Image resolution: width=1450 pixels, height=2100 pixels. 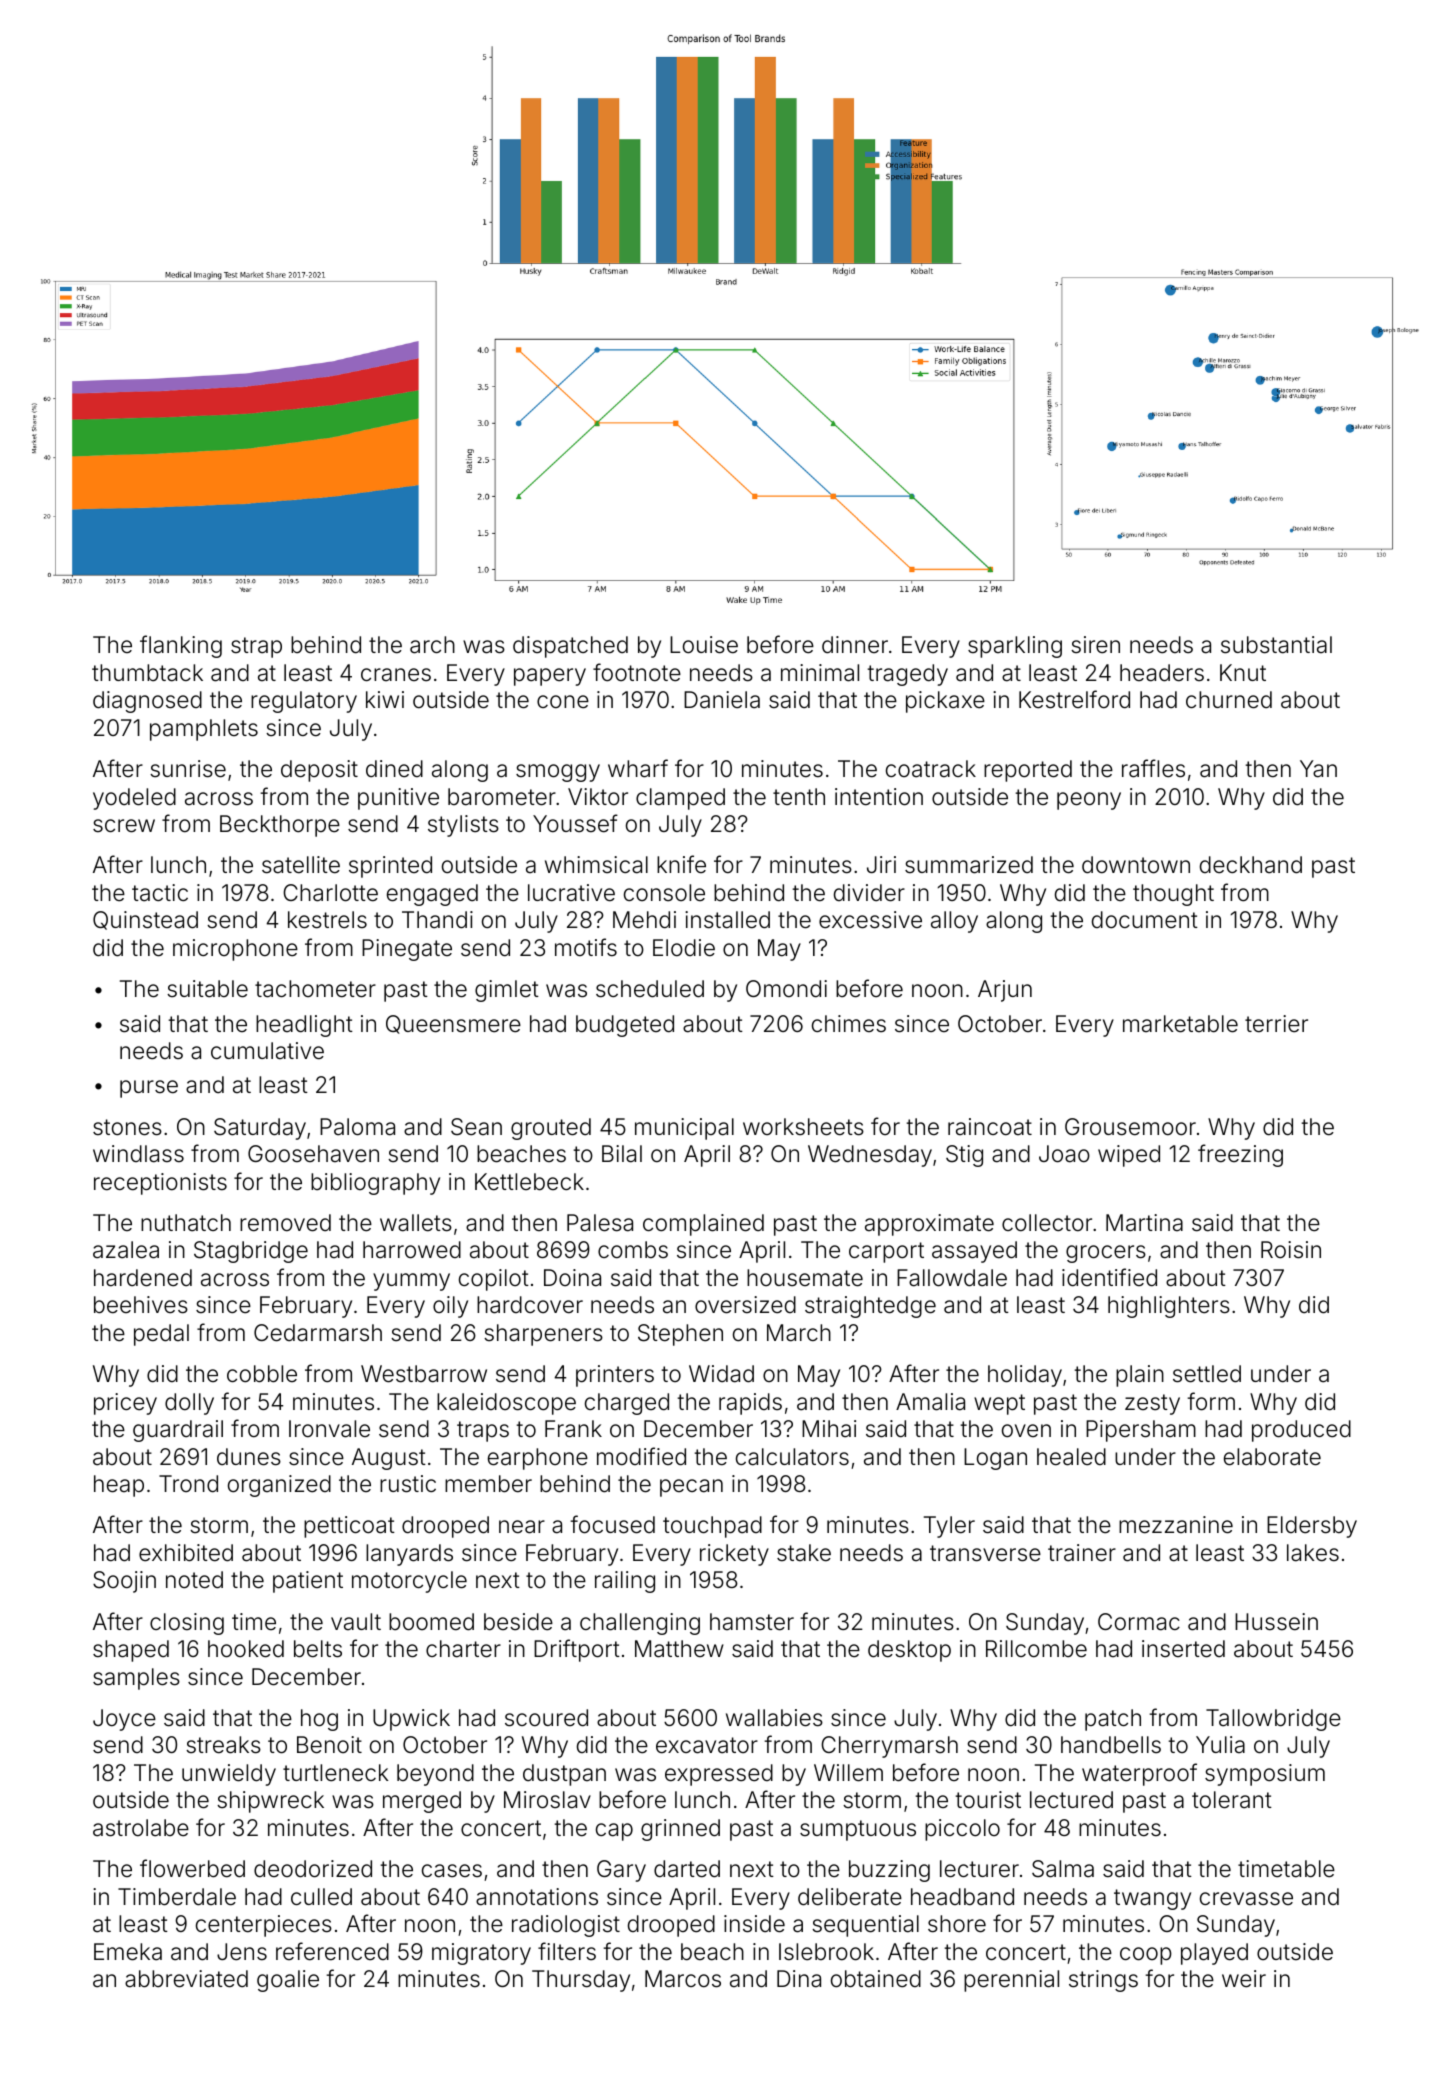 What do you see at coordinates (684, 1129) in the page?
I see `municipal` at bounding box center [684, 1129].
